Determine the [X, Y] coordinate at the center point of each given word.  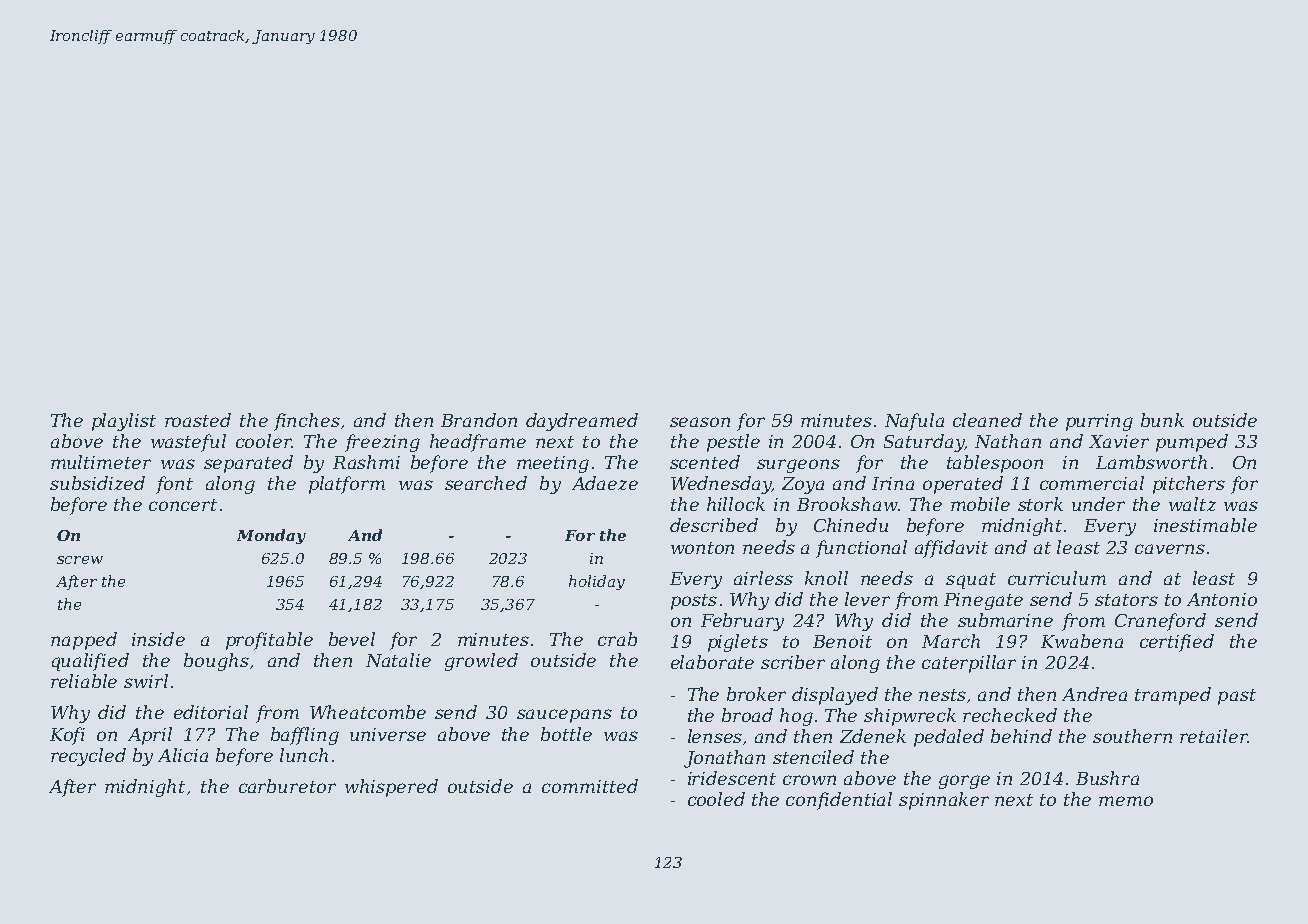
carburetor [287, 786]
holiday [597, 582]
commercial [1092, 483]
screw [80, 560]
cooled [716, 799]
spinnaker [944, 801]
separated [248, 464]
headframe [478, 443]
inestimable [1205, 525]
